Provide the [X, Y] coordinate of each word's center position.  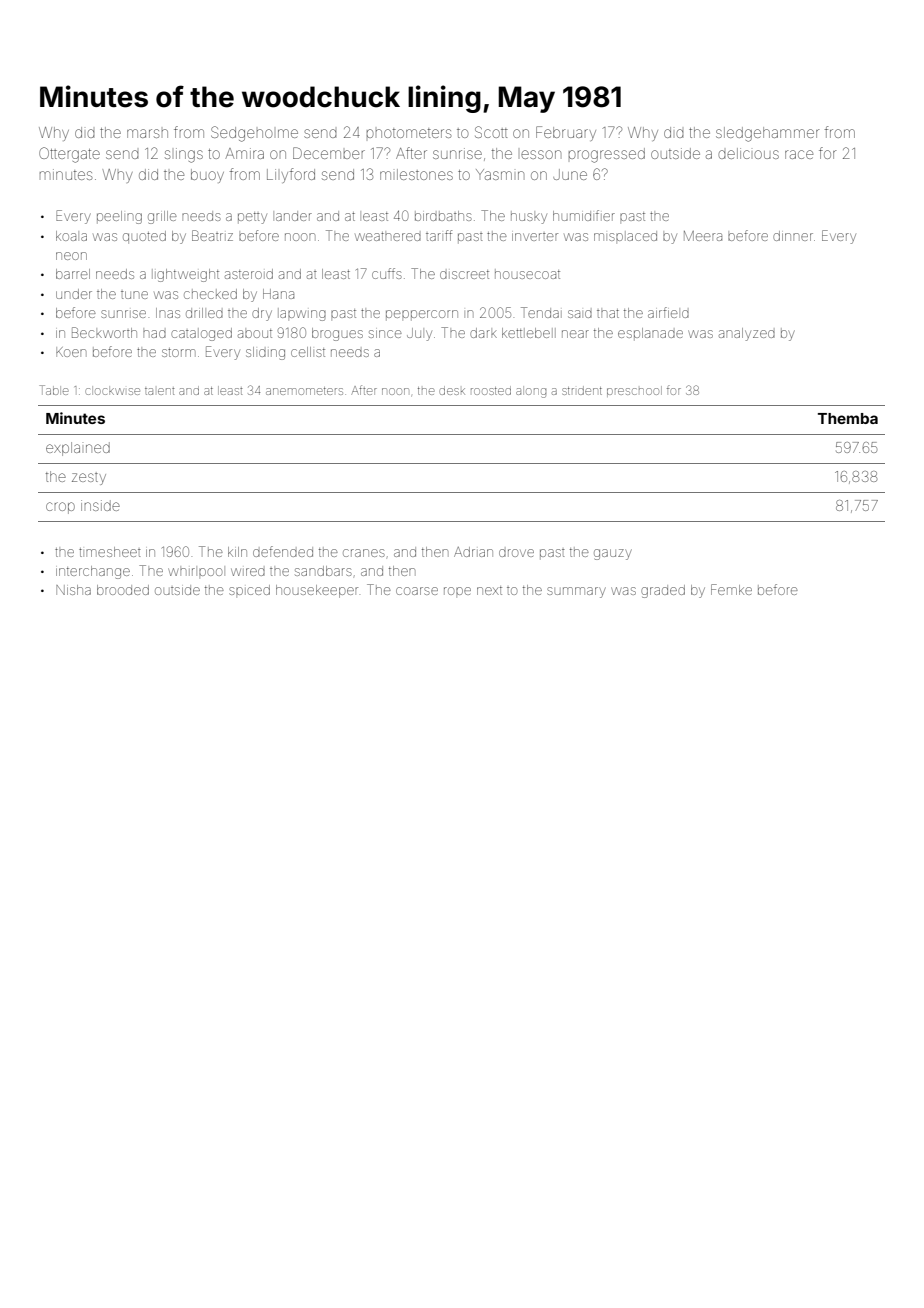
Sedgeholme [254, 134]
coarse [417, 591]
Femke [731, 589]
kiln [237, 552]
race [799, 154]
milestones [416, 174]
